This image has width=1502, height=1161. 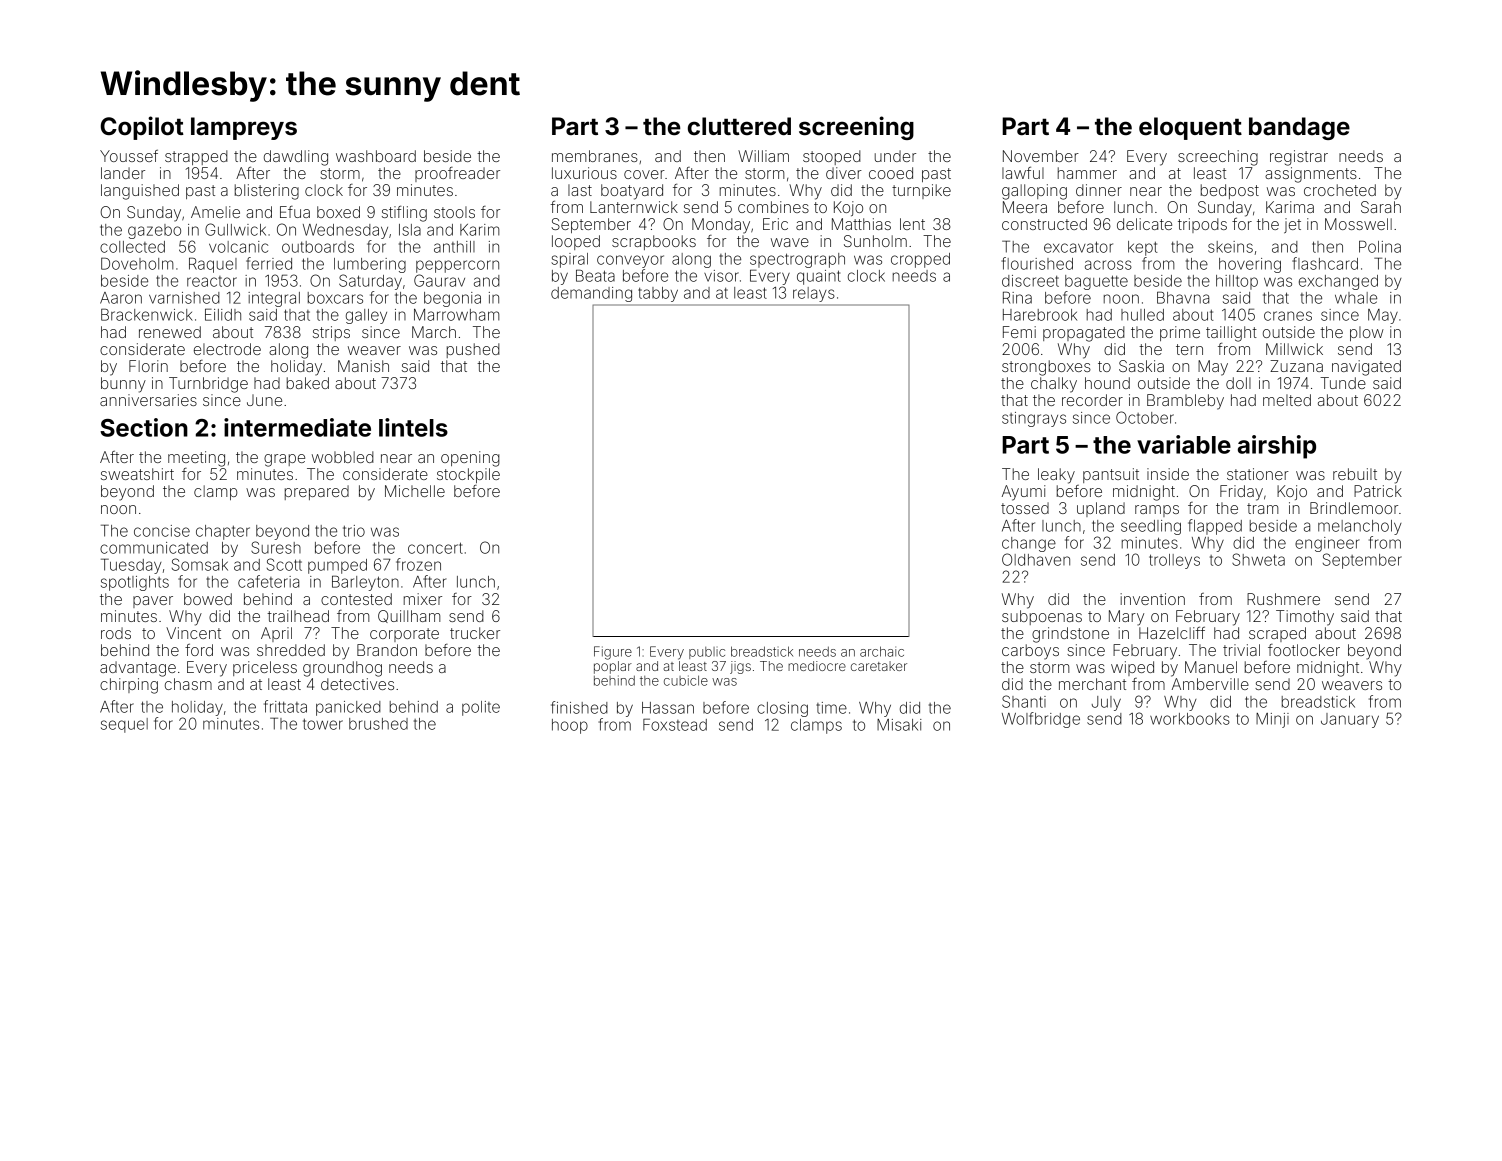 What do you see at coordinates (457, 174) in the image?
I see `proofreader` at bounding box center [457, 174].
